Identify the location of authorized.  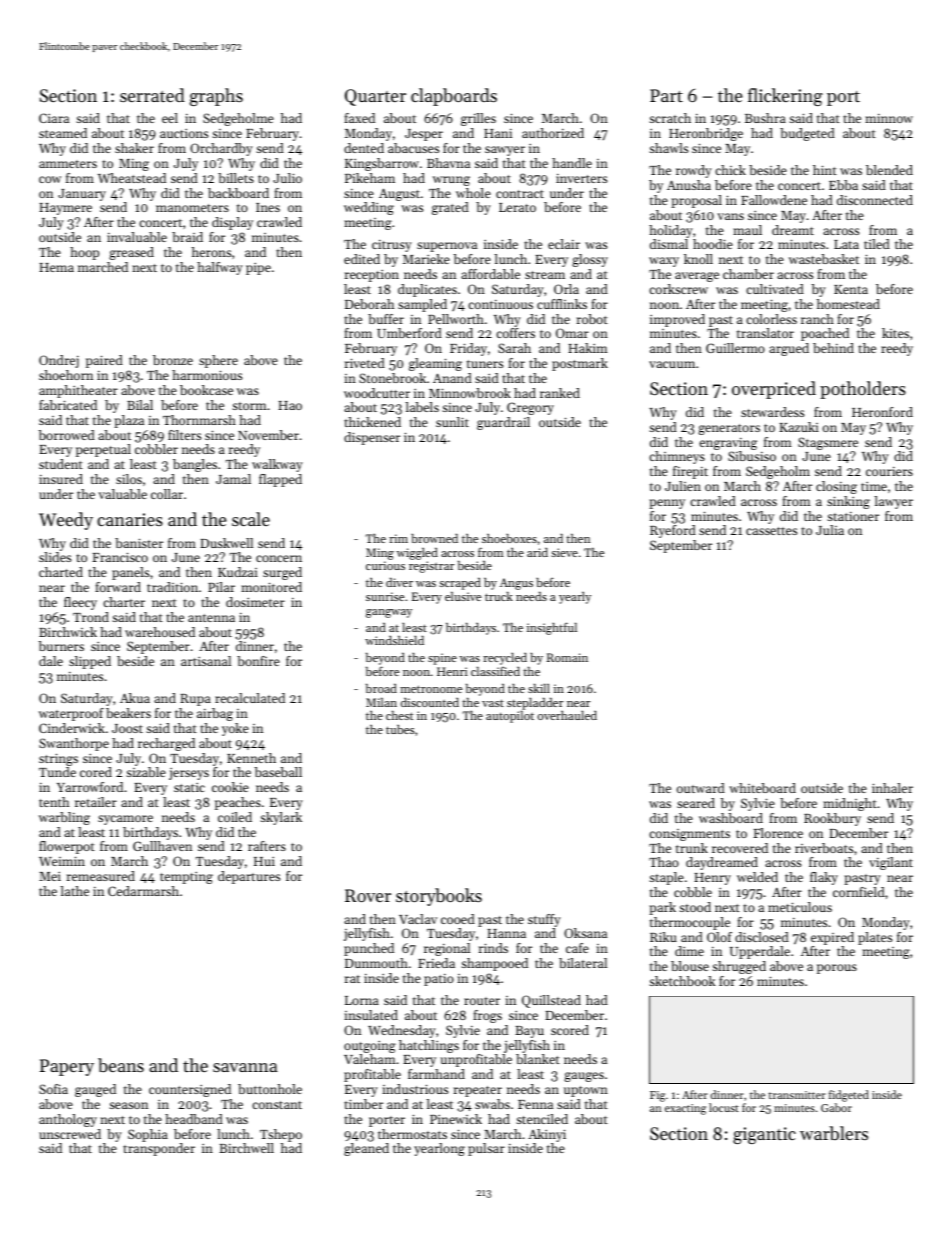
(553, 133).
